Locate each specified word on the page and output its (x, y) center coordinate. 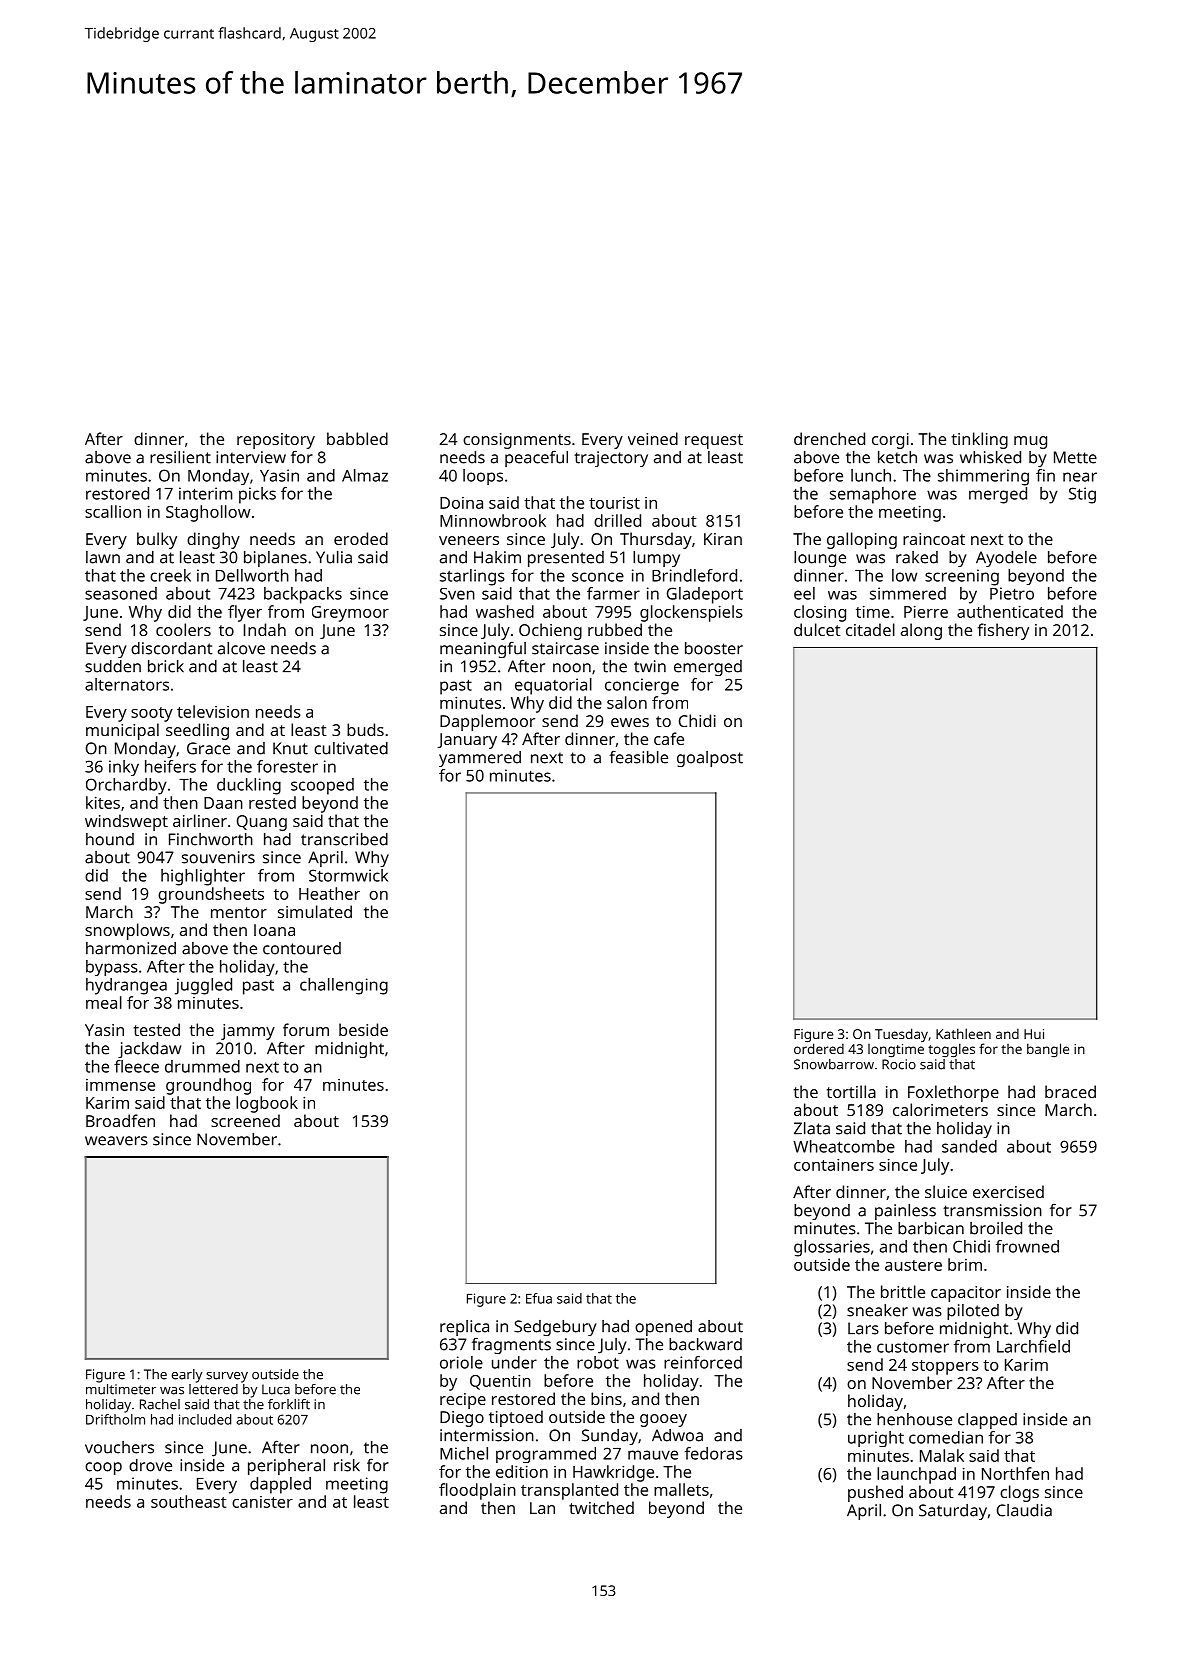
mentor (239, 912)
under (514, 1362)
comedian (946, 1437)
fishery (1003, 631)
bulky (157, 540)
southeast (188, 1501)
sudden (113, 666)
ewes (630, 722)
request (714, 441)
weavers (116, 1141)
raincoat (934, 539)
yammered (480, 759)
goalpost (710, 759)
